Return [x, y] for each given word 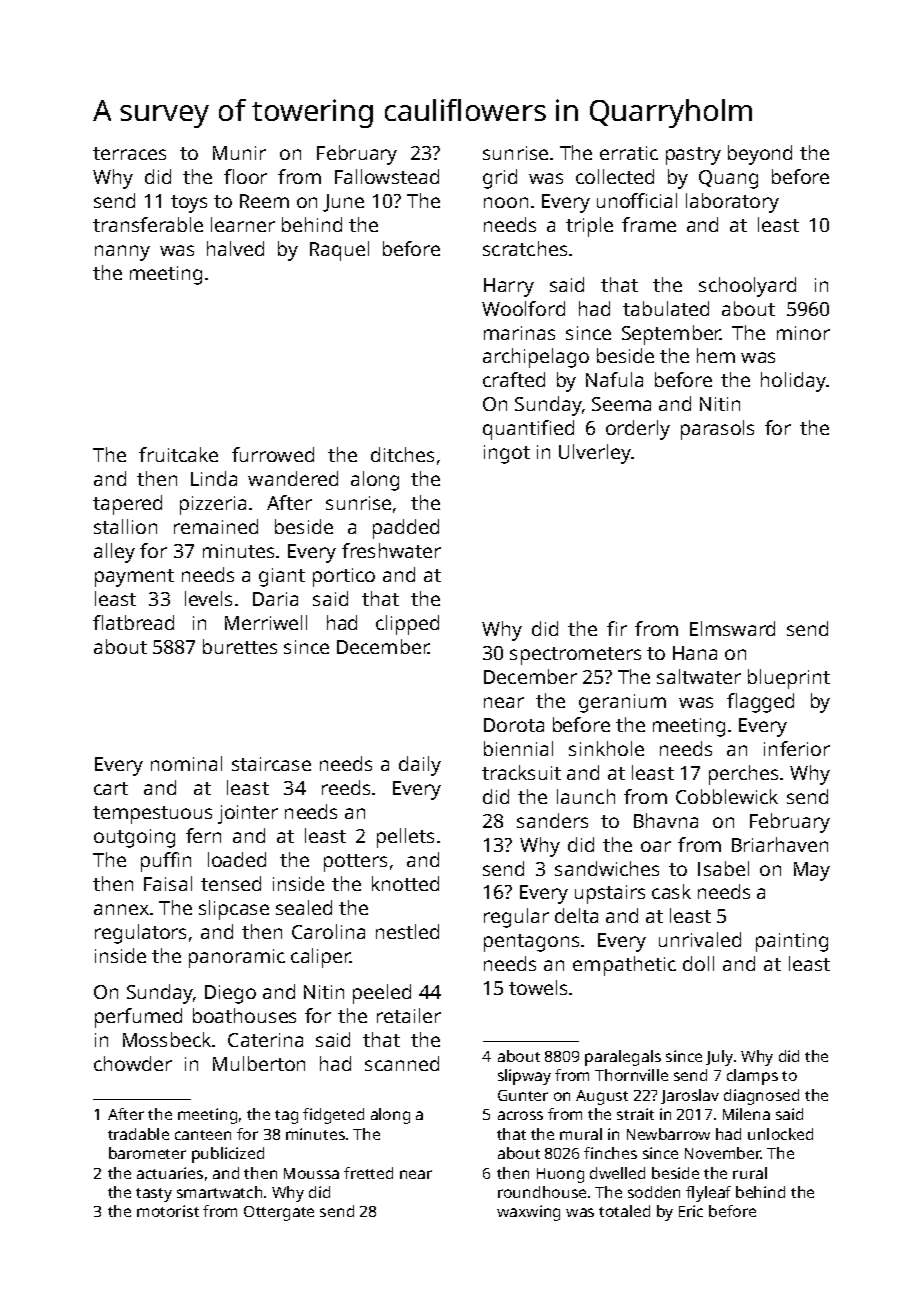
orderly [638, 430]
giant [282, 577]
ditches [402, 454]
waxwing [528, 1213]
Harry [509, 287]
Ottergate [279, 1213]
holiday [793, 382]
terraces [129, 153]
